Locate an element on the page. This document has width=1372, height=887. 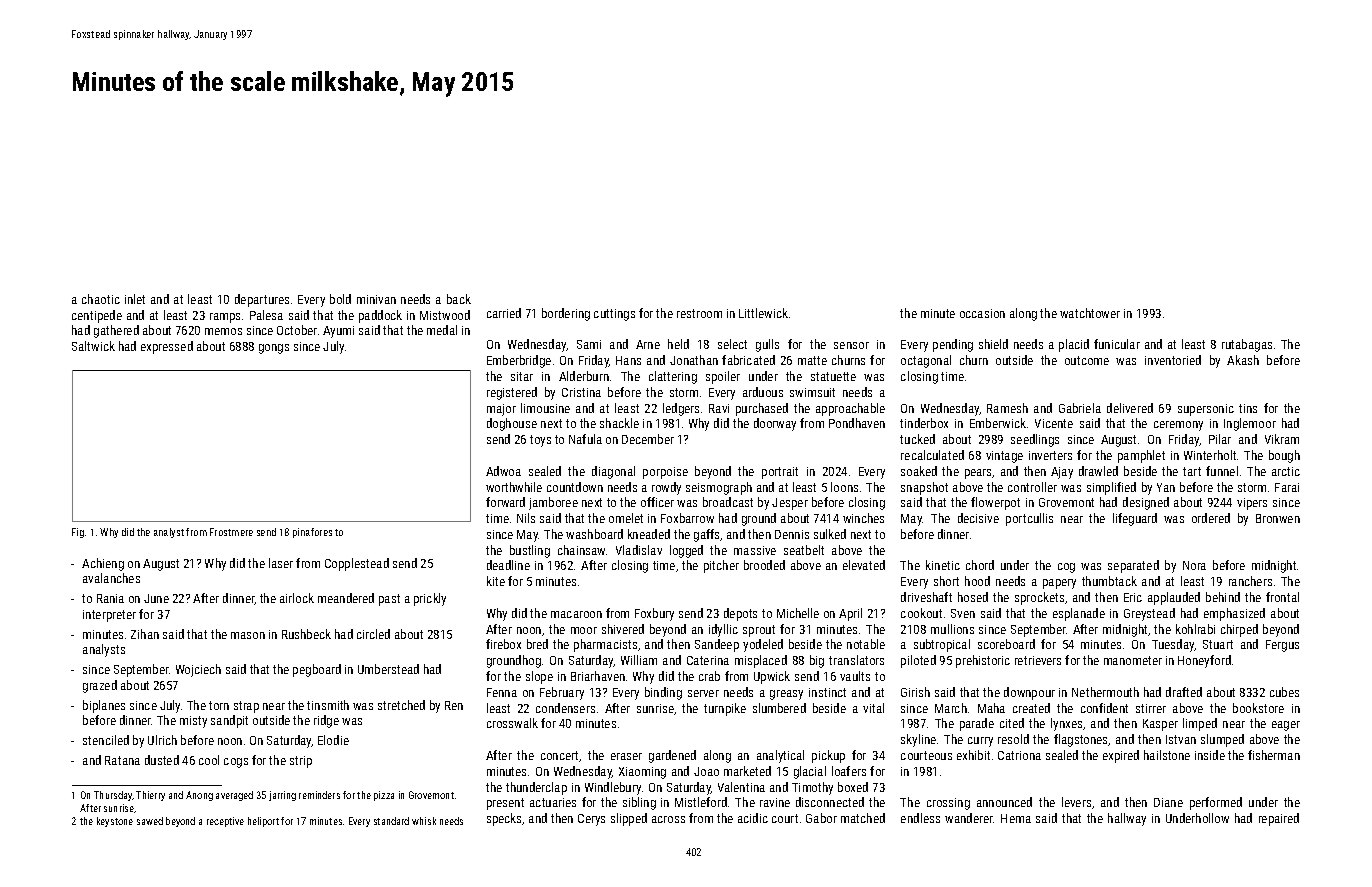
watchtower is located at coordinates (1090, 313).
